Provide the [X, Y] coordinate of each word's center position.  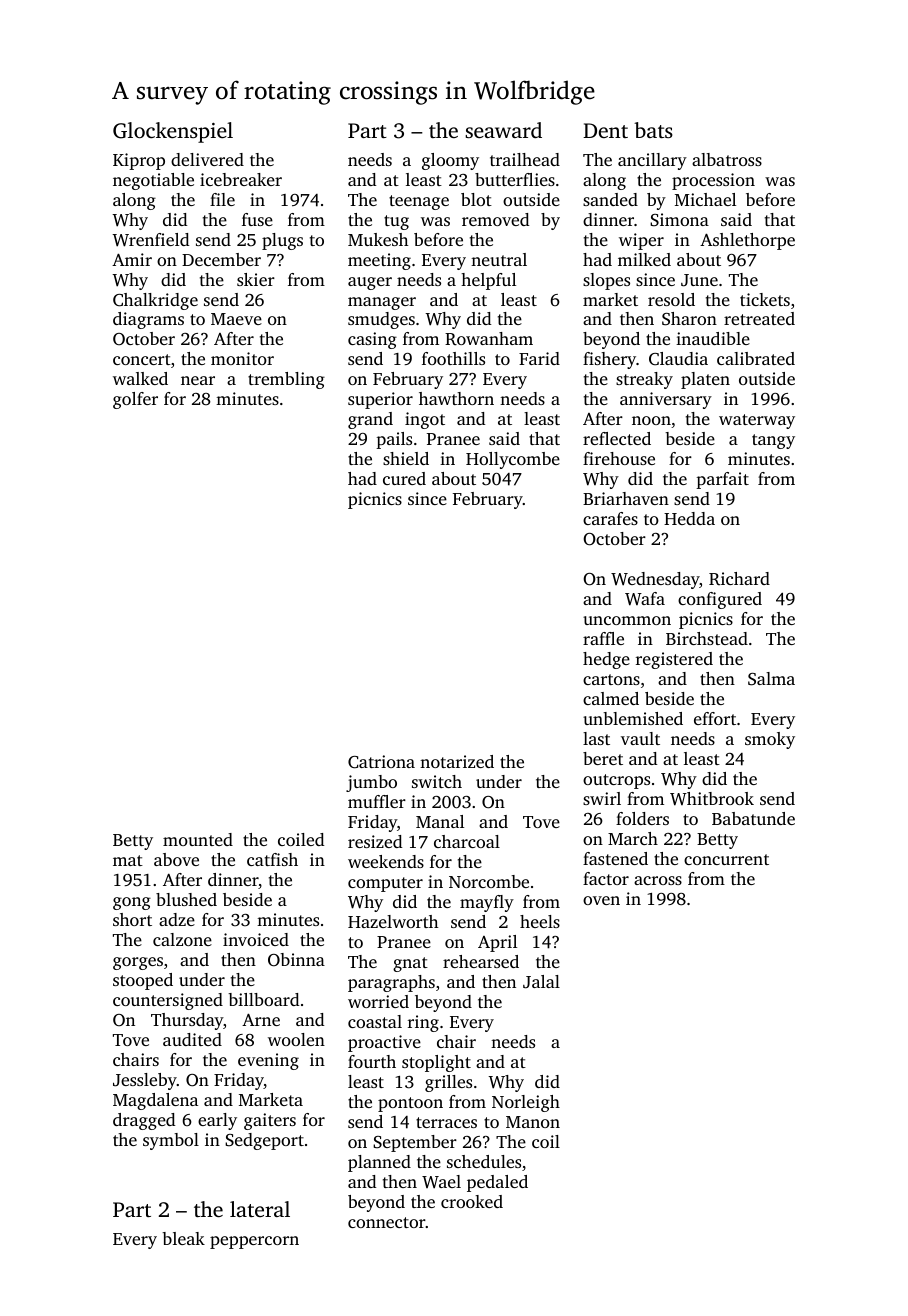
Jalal [541, 982]
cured [404, 478]
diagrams [148, 320]
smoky [770, 740]
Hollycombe [513, 460]
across [658, 880]
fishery [609, 360]
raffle [603, 638]
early [217, 1121]
